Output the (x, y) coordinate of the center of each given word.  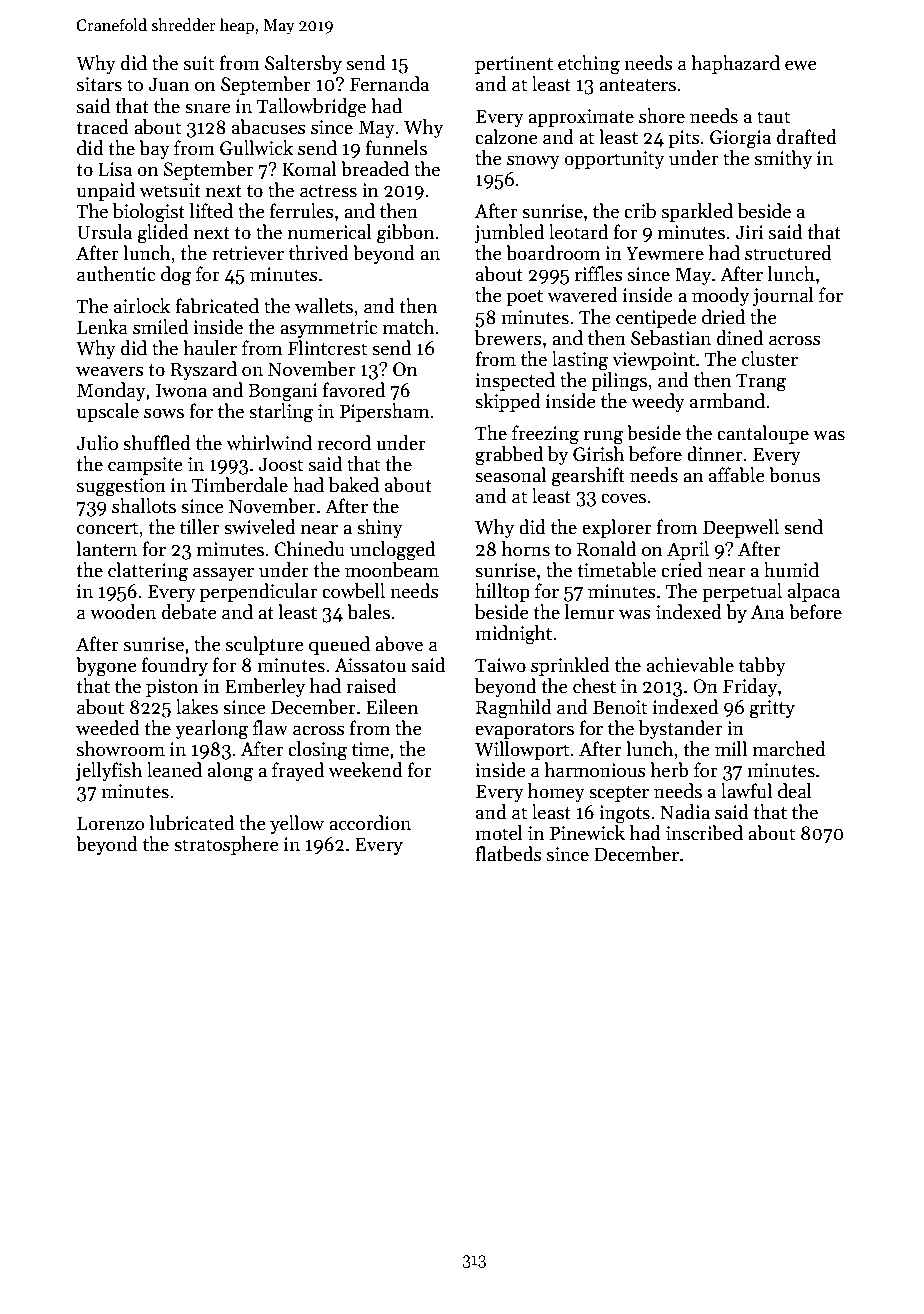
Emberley (265, 687)
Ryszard (203, 370)
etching (589, 65)
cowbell (353, 591)
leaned (174, 770)
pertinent (514, 65)
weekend (366, 770)
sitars (99, 84)
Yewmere (665, 253)
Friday (750, 687)
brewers (508, 338)
